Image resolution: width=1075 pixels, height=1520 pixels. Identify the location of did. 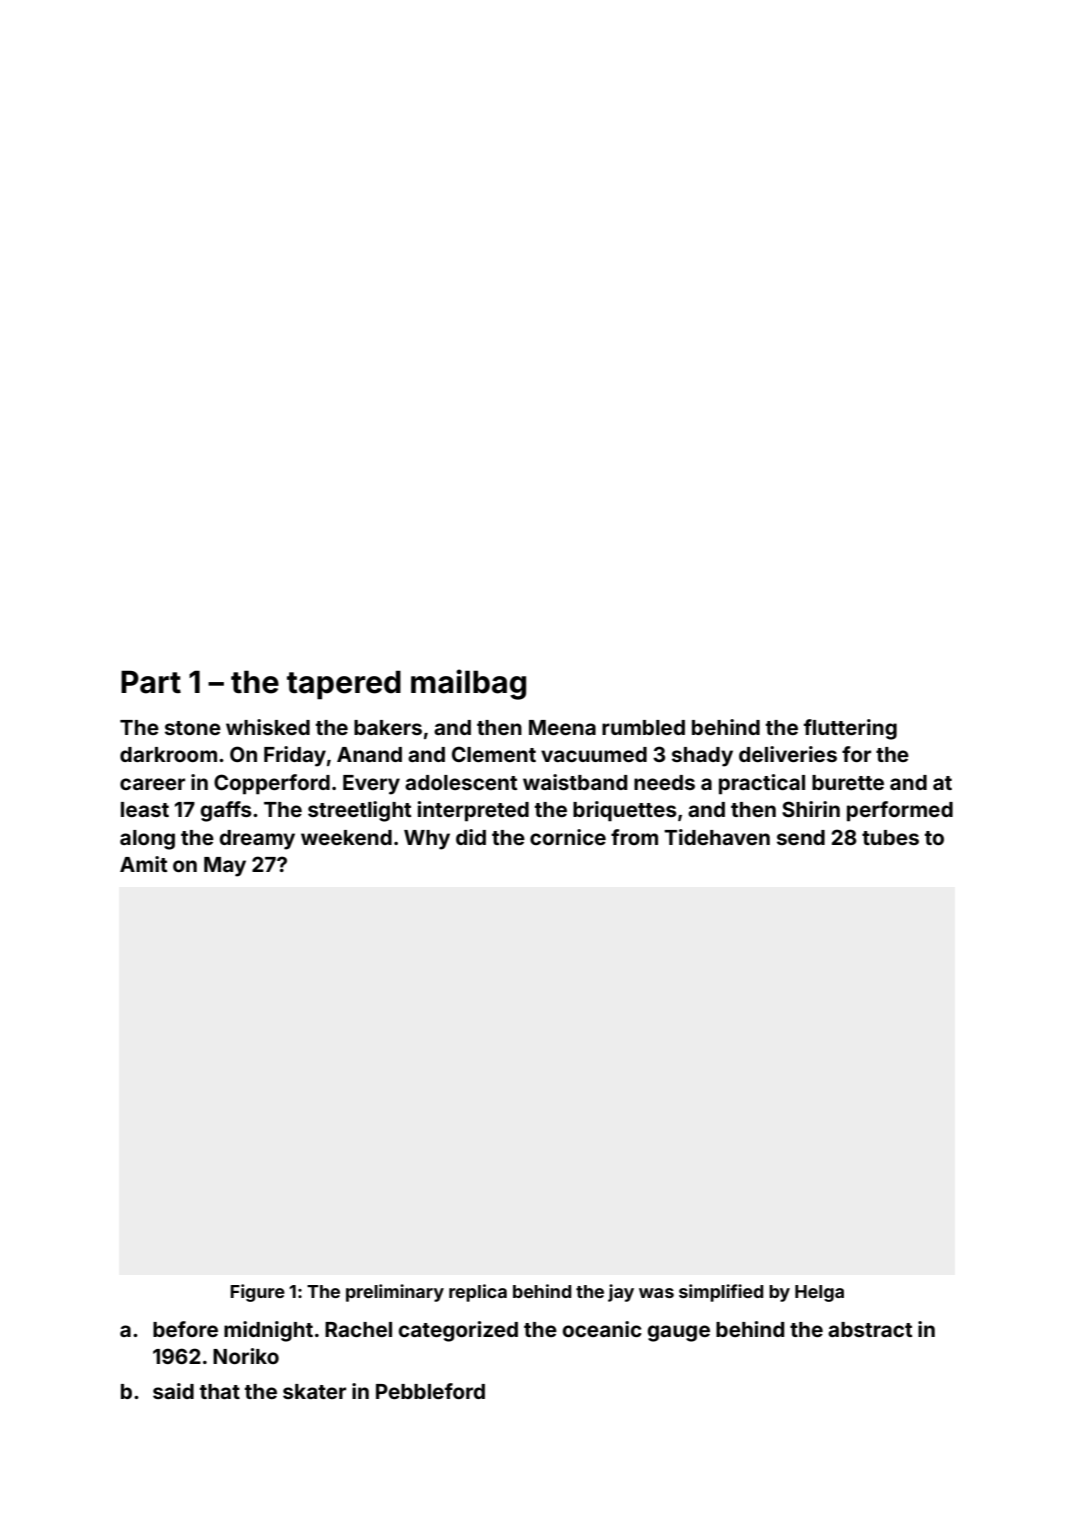
(471, 837).
